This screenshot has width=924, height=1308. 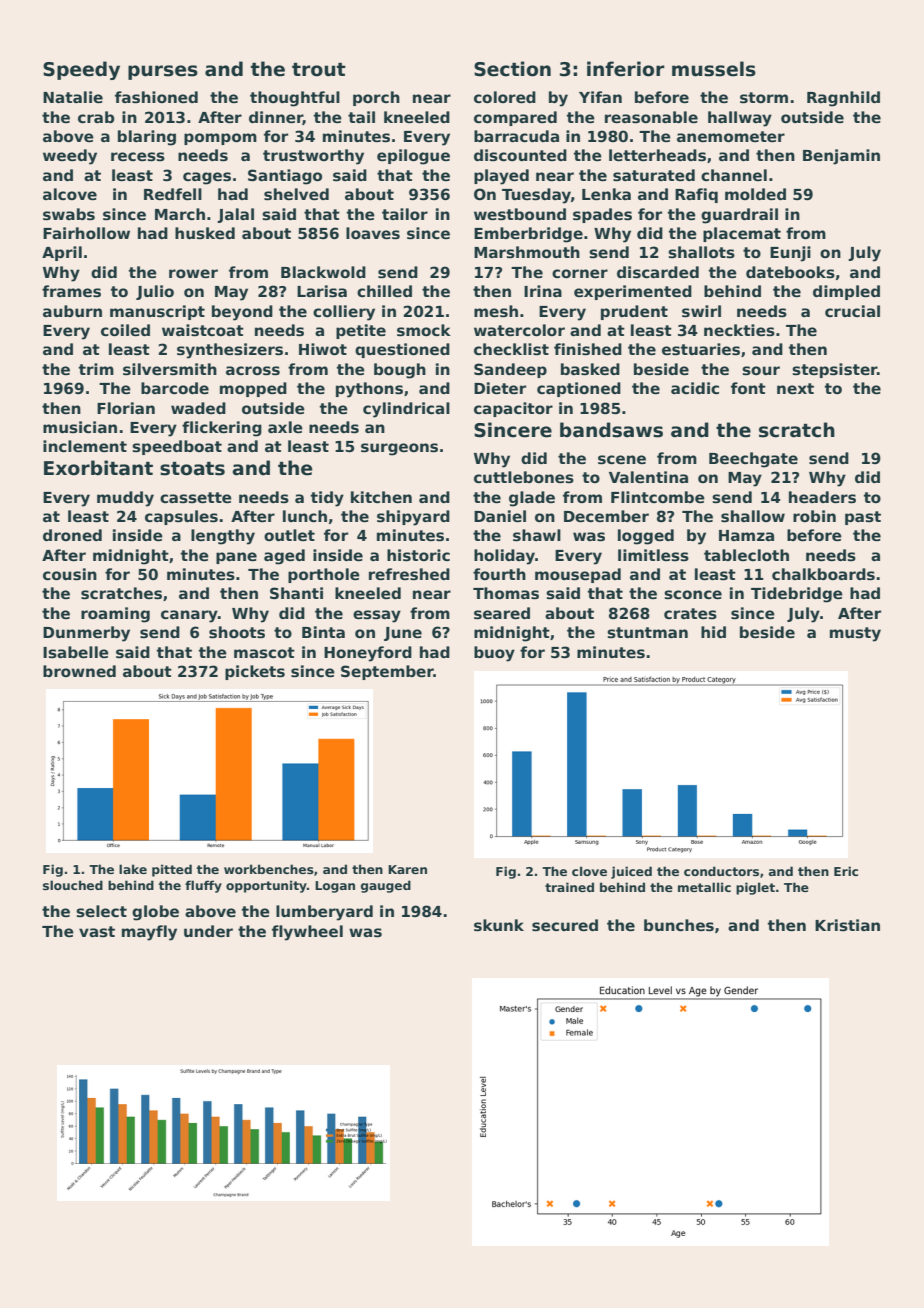 I want to click on Natalie, so click(x=73, y=97).
